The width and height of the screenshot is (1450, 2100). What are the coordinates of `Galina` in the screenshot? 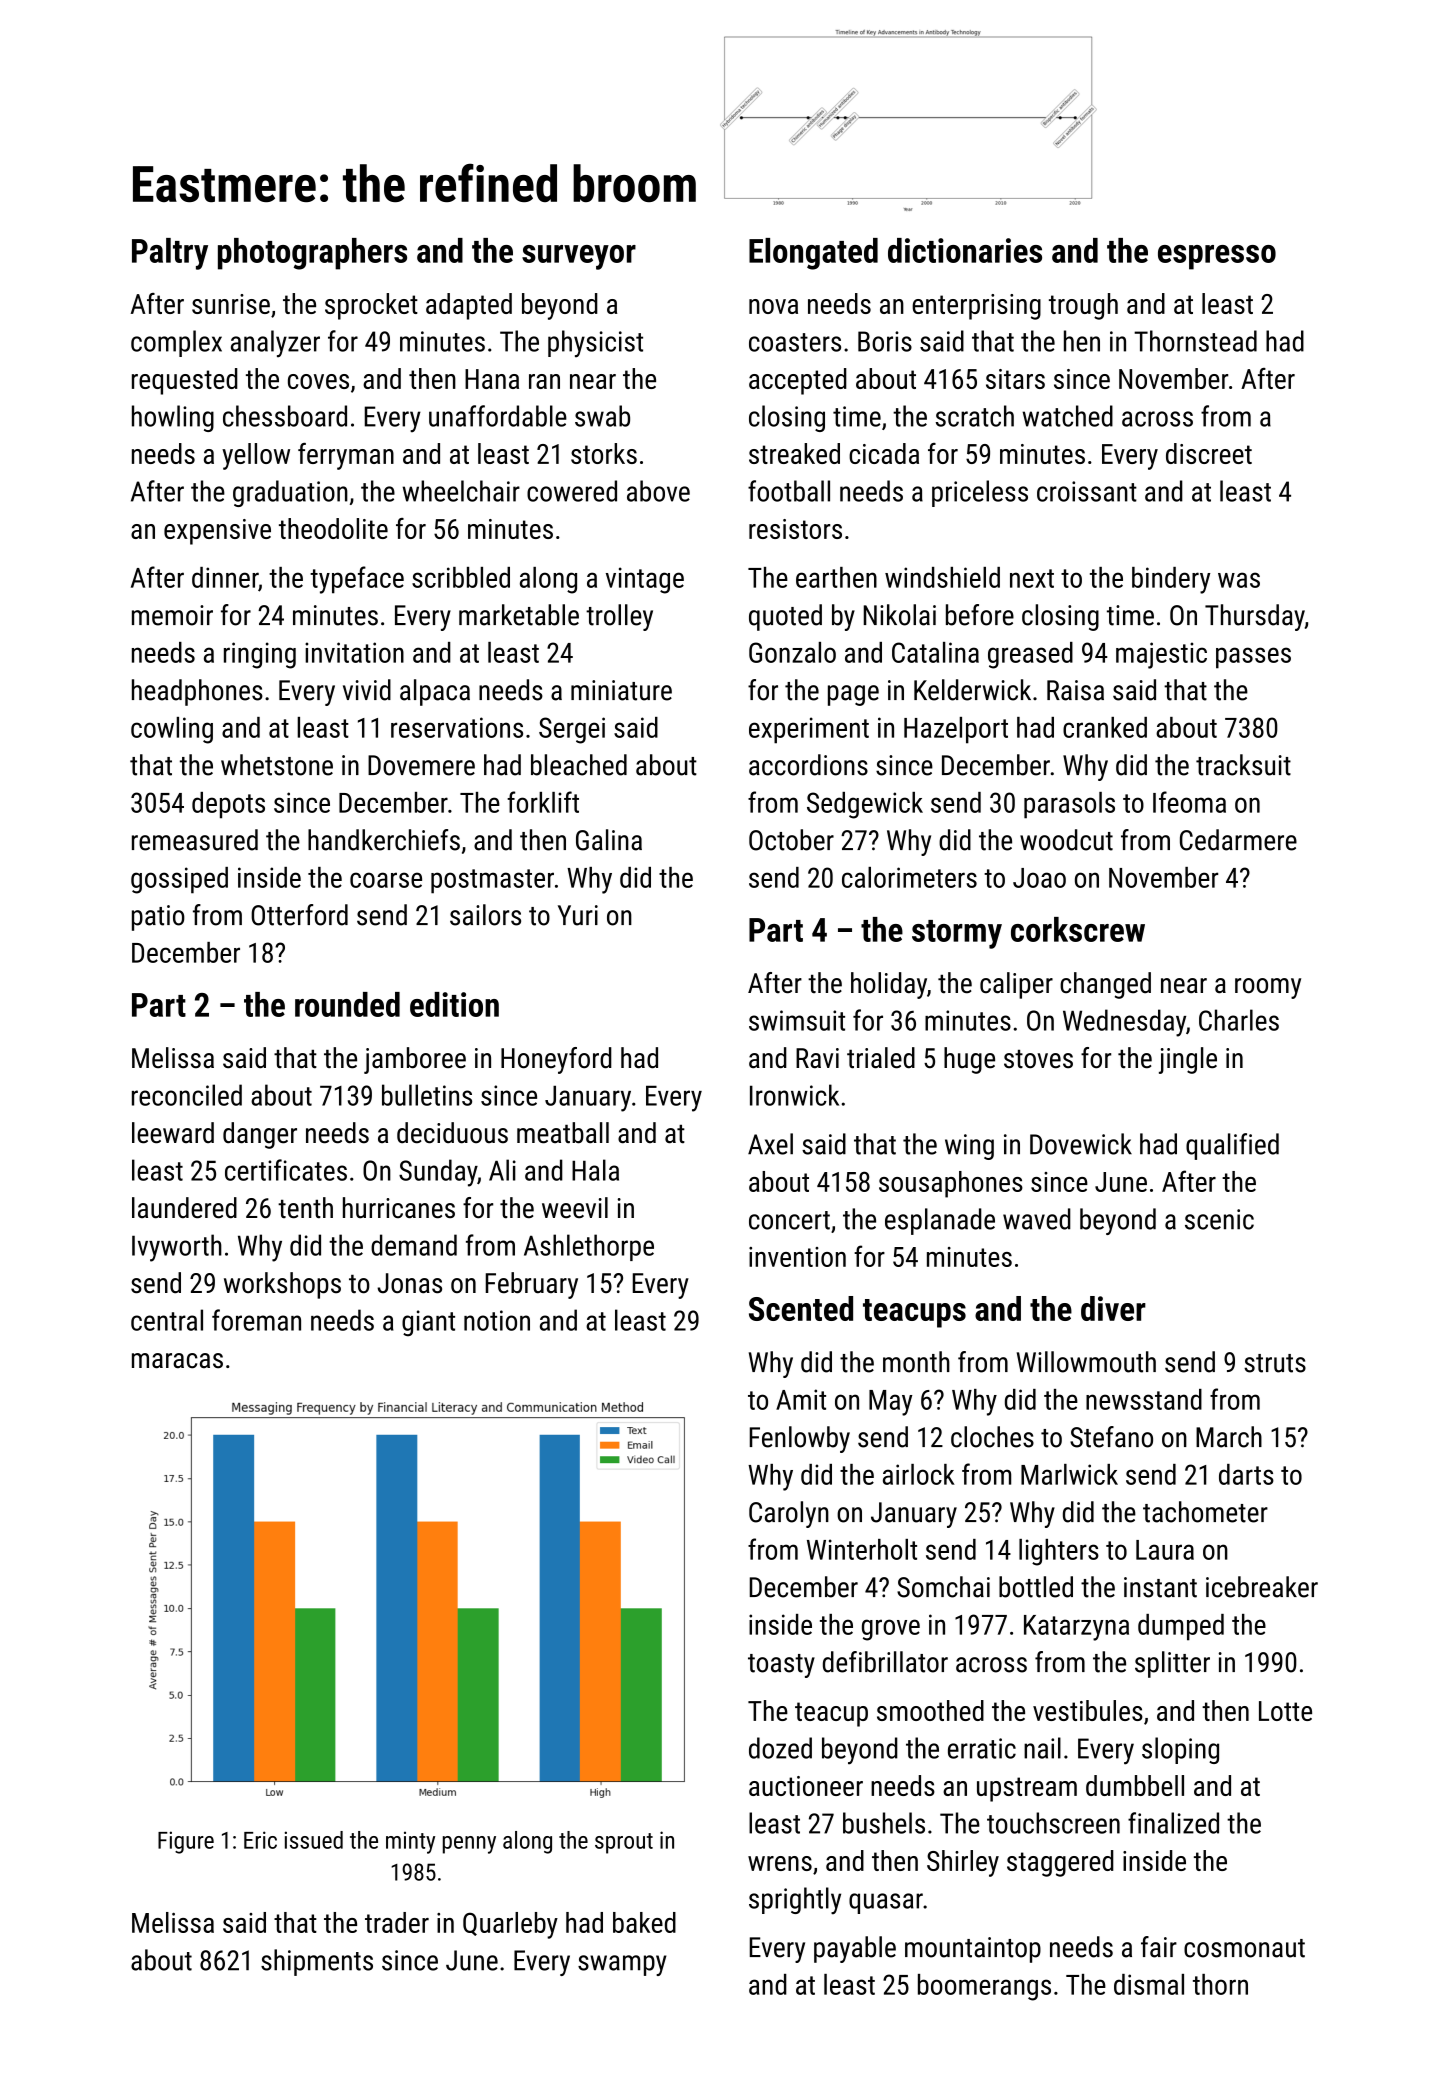 It's located at (609, 840).
